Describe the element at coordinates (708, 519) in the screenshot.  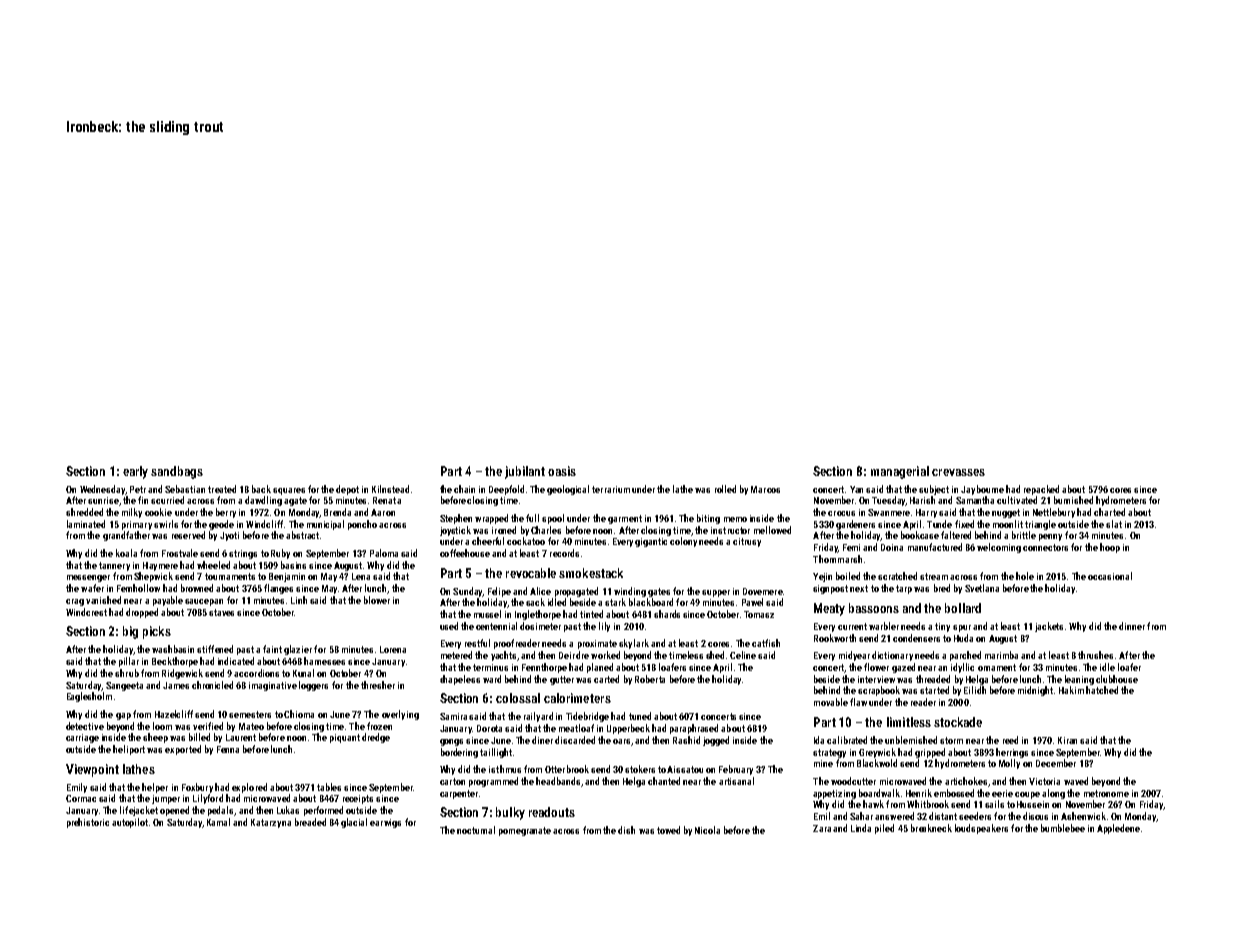
I see `biting` at that location.
